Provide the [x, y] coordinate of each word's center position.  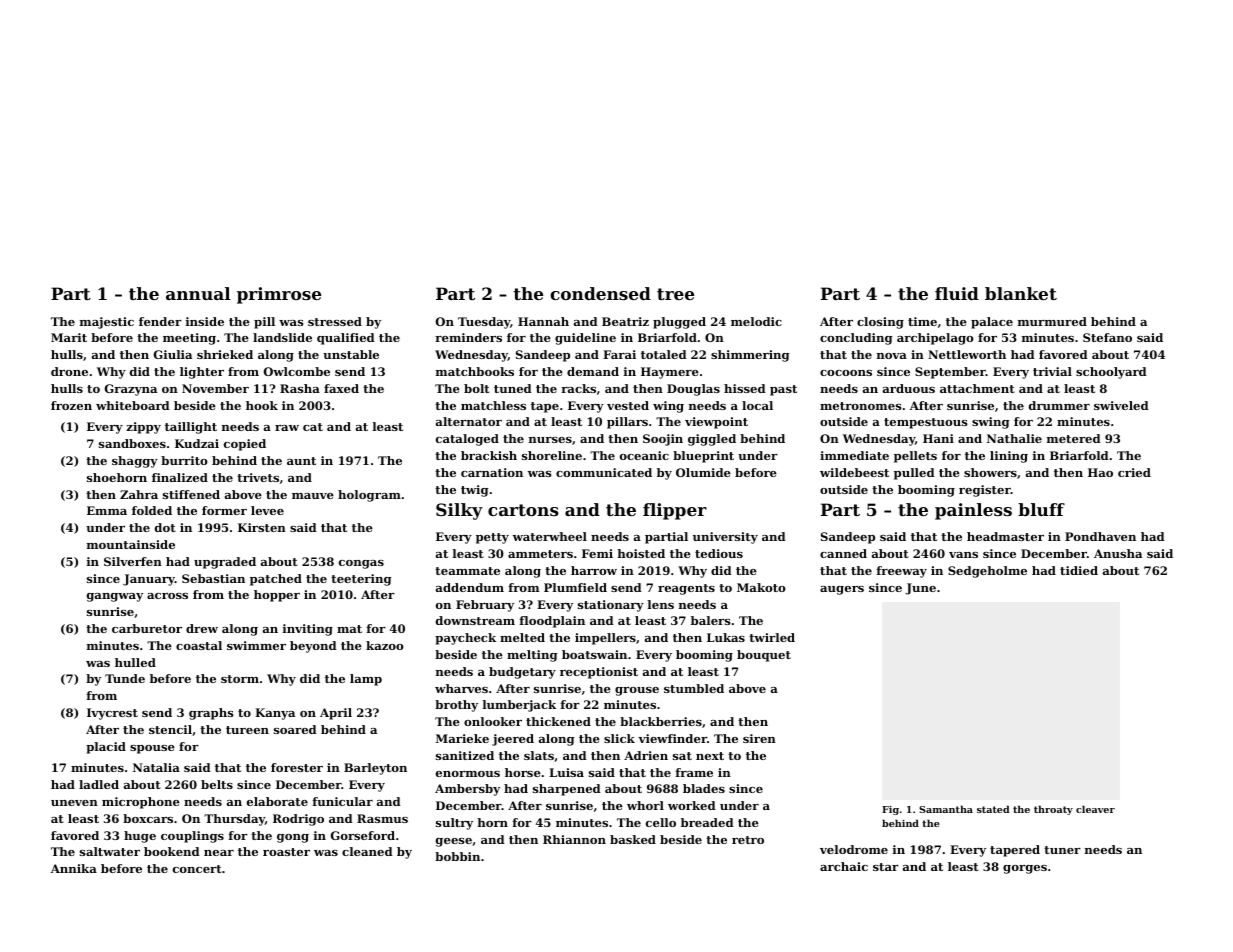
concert [197, 869]
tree [675, 294]
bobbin [457, 856]
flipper [675, 511]
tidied [1079, 570]
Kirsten [262, 527]
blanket [1021, 293]
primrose [279, 295]
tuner [1062, 850]
